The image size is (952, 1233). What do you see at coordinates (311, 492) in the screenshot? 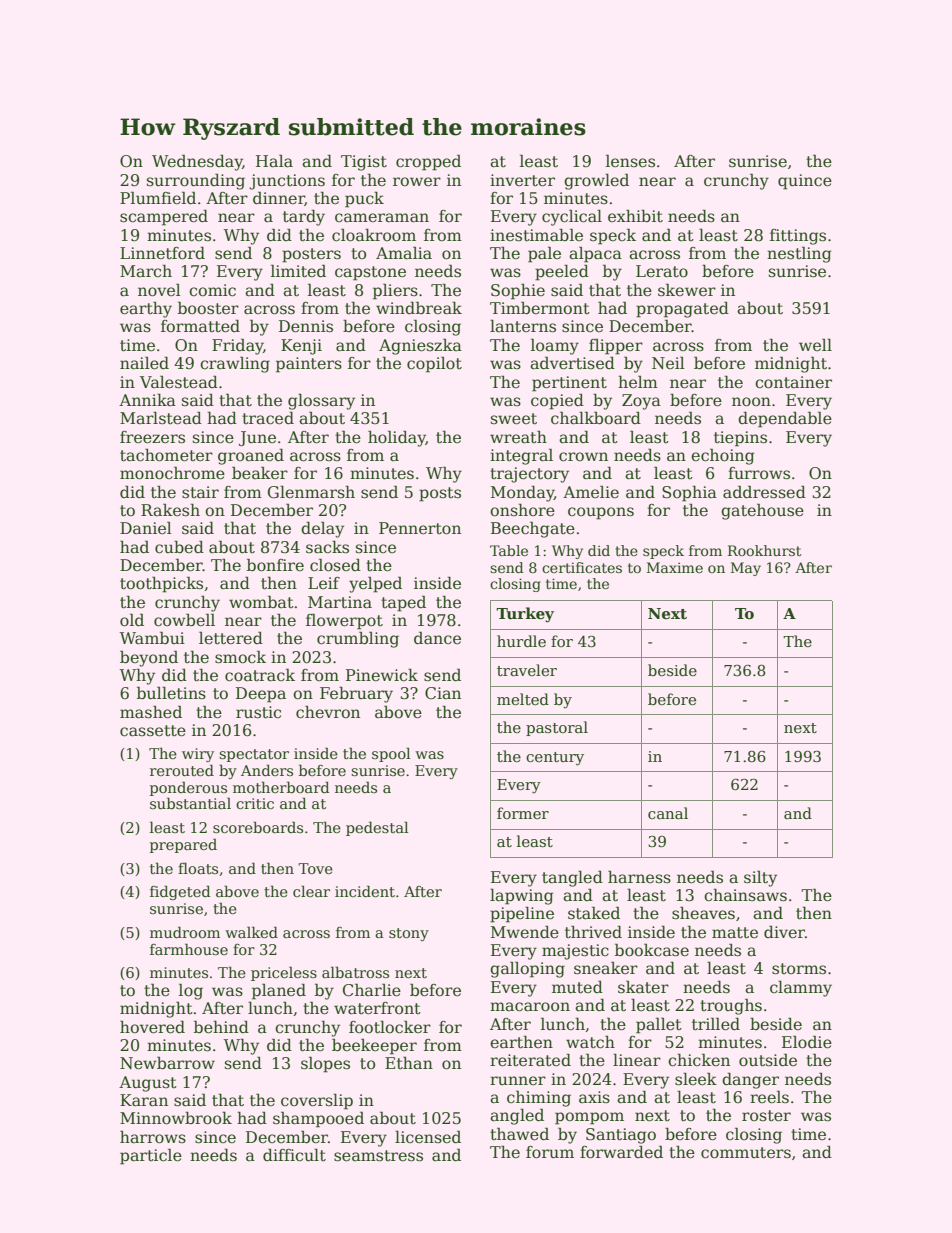
I see `Glenmarsh` at bounding box center [311, 492].
